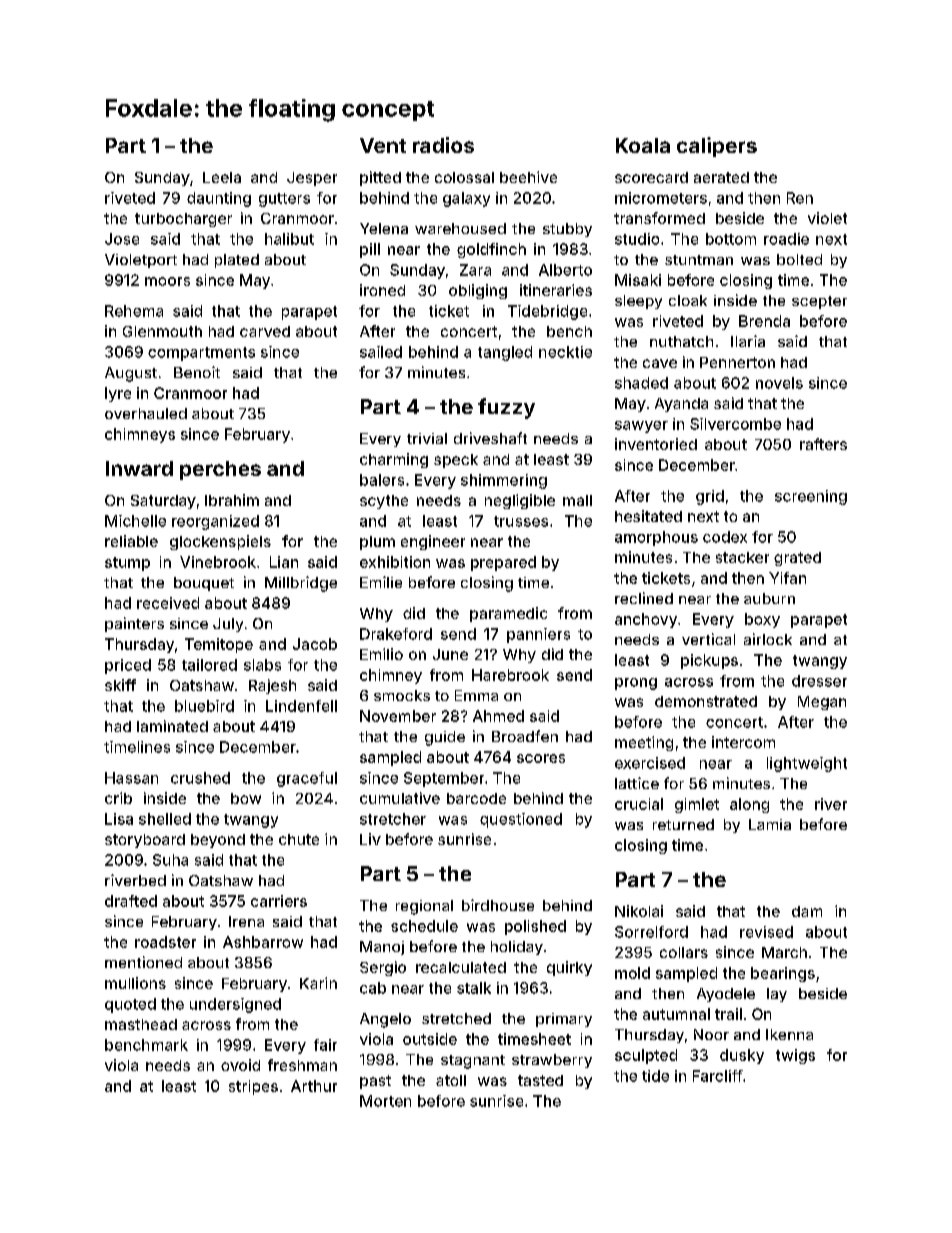 The height and width of the image is (1233, 952). I want to click on prong, so click(636, 684).
